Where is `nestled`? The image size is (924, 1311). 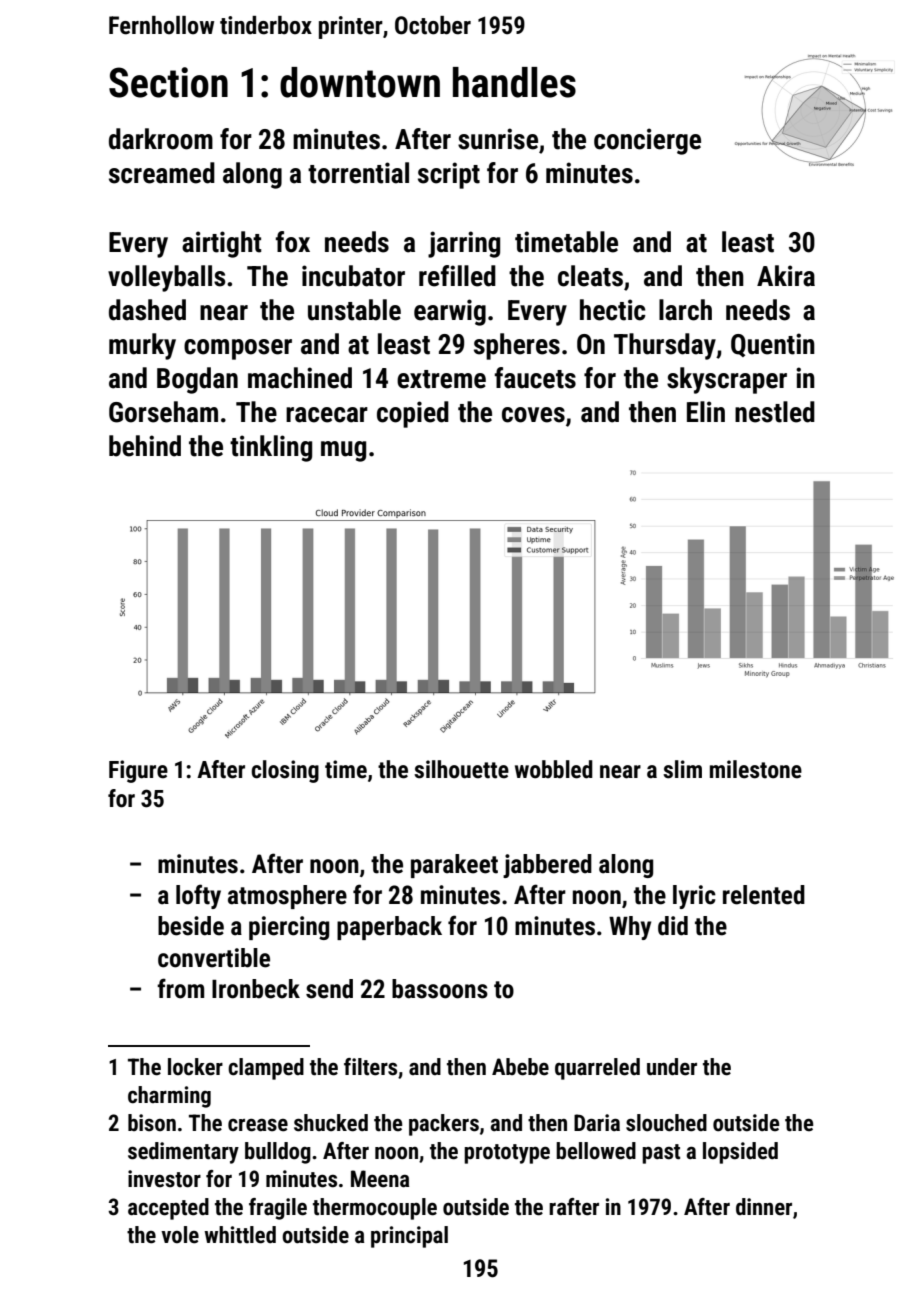 nestled is located at coordinates (775, 412).
